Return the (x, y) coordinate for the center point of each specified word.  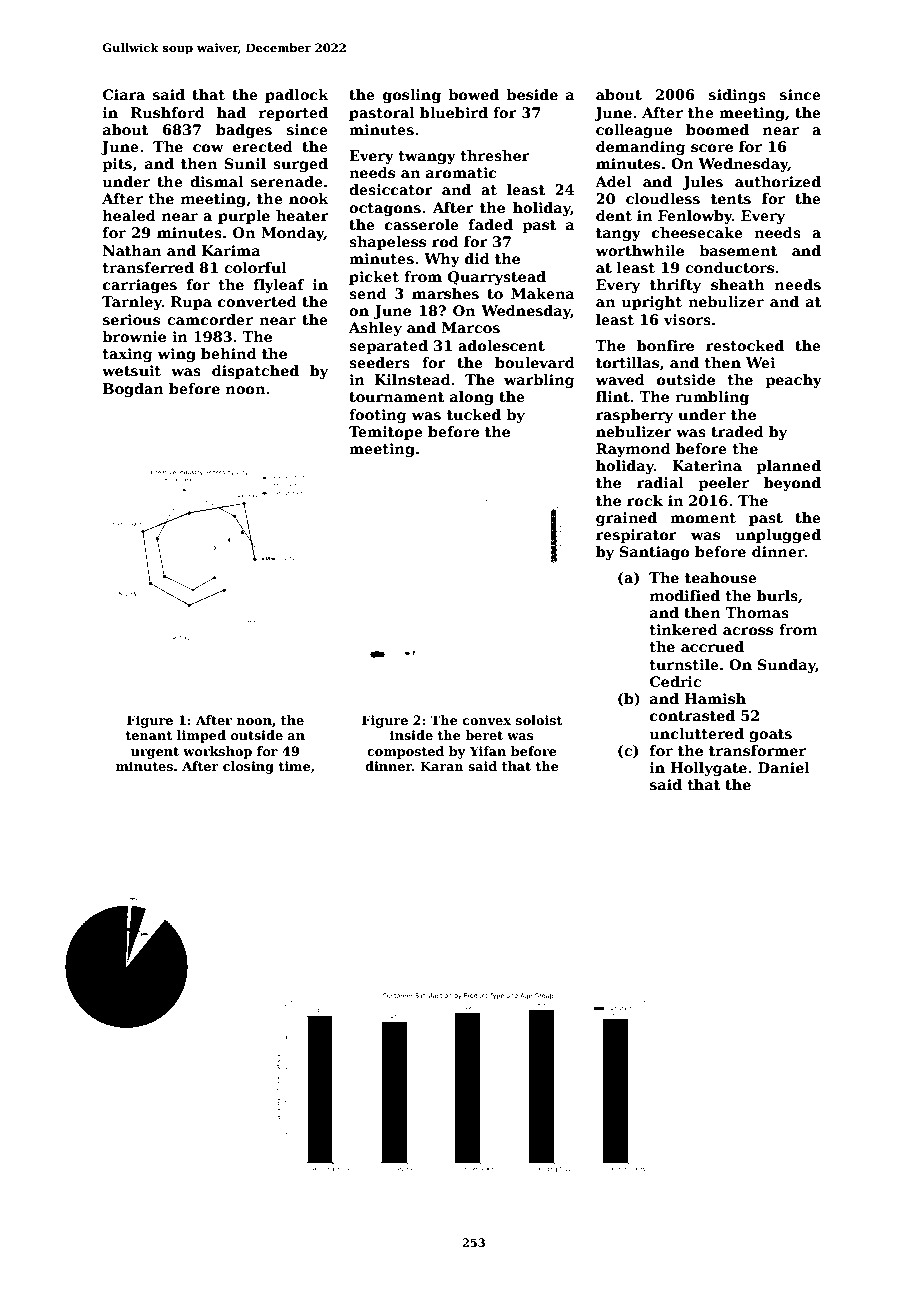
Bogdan (133, 390)
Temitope (386, 433)
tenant (149, 735)
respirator (636, 536)
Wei (760, 362)
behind (229, 353)
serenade (287, 181)
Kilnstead (412, 379)
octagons (385, 209)
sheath (738, 284)
